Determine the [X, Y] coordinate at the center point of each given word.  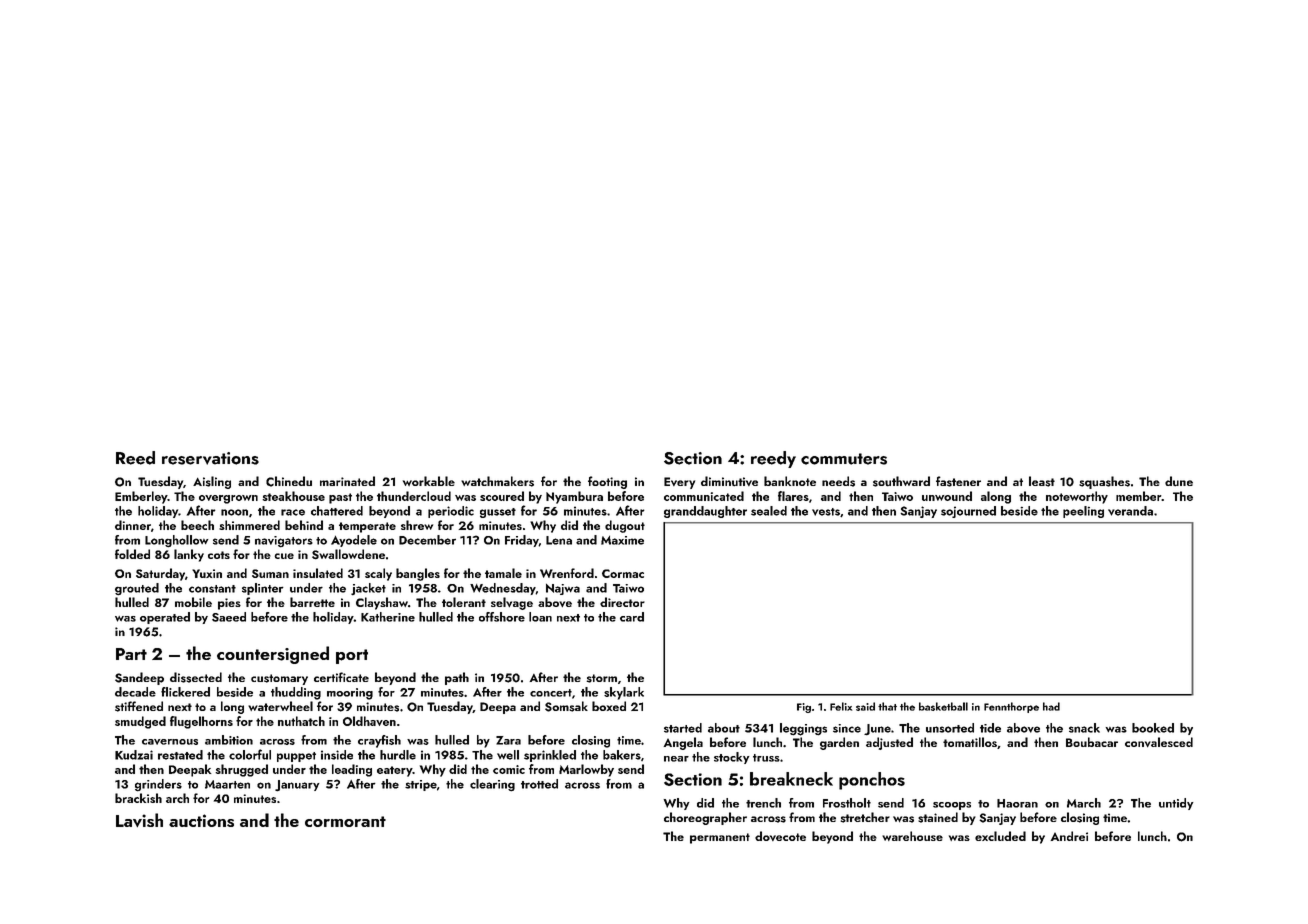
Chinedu [289, 481]
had [1051, 706]
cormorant [345, 821]
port [352, 656]
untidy [1176, 804]
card [632, 617]
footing [607, 482]
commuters [844, 459]
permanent [720, 838]
